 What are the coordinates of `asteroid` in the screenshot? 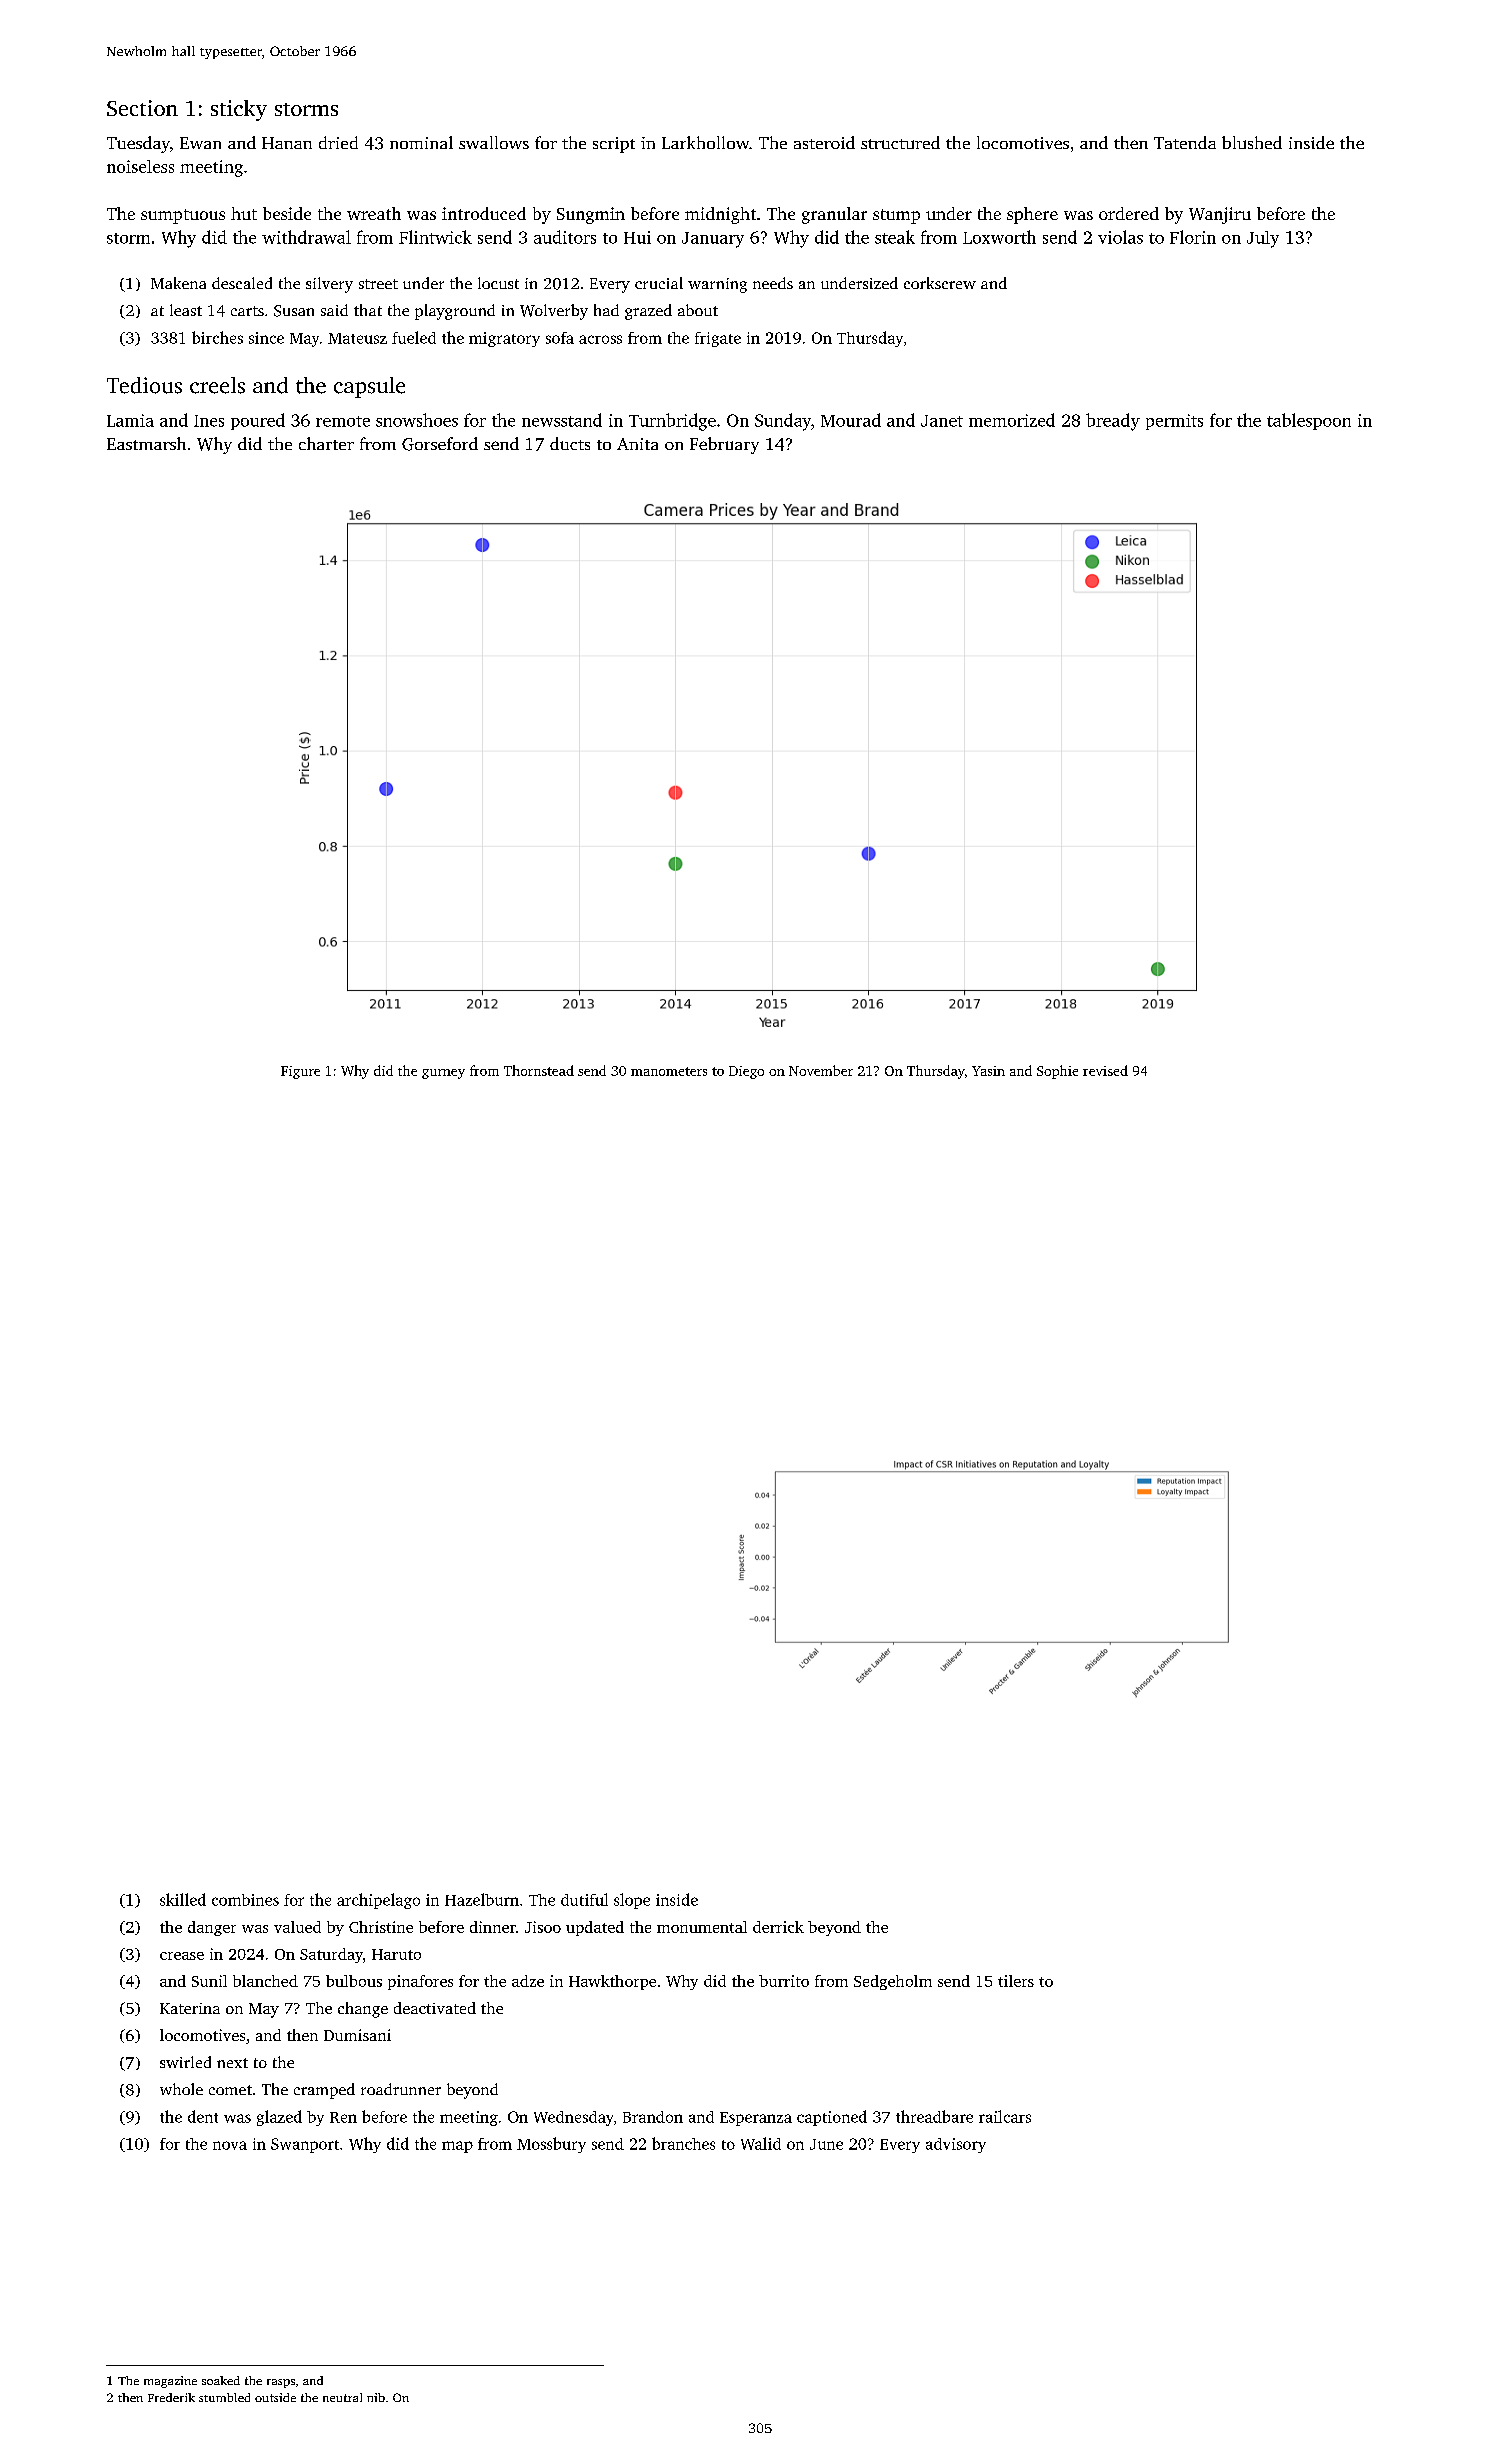 It's located at (824, 142).
